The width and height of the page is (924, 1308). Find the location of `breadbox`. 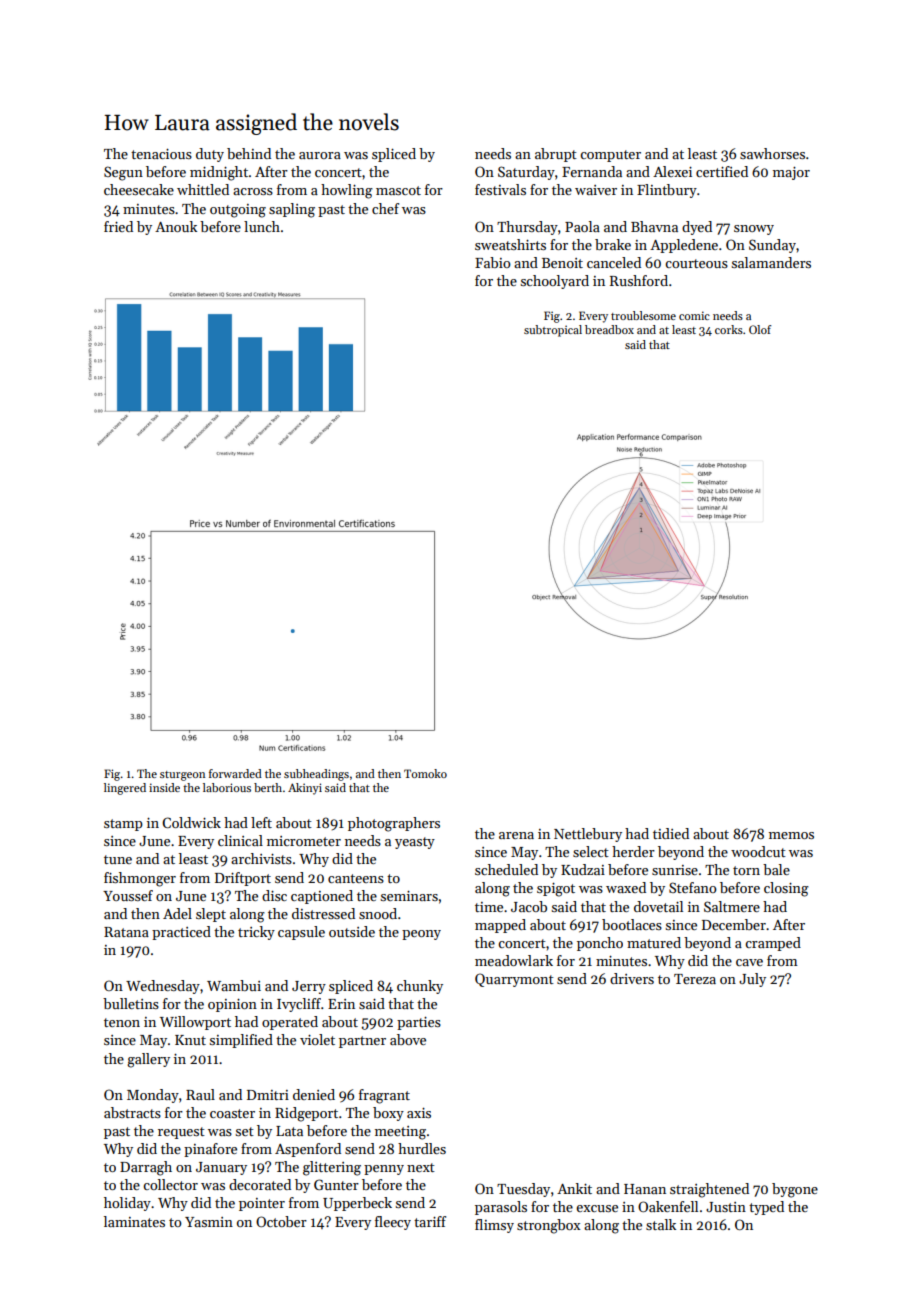

breadbox is located at coordinates (609, 329).
